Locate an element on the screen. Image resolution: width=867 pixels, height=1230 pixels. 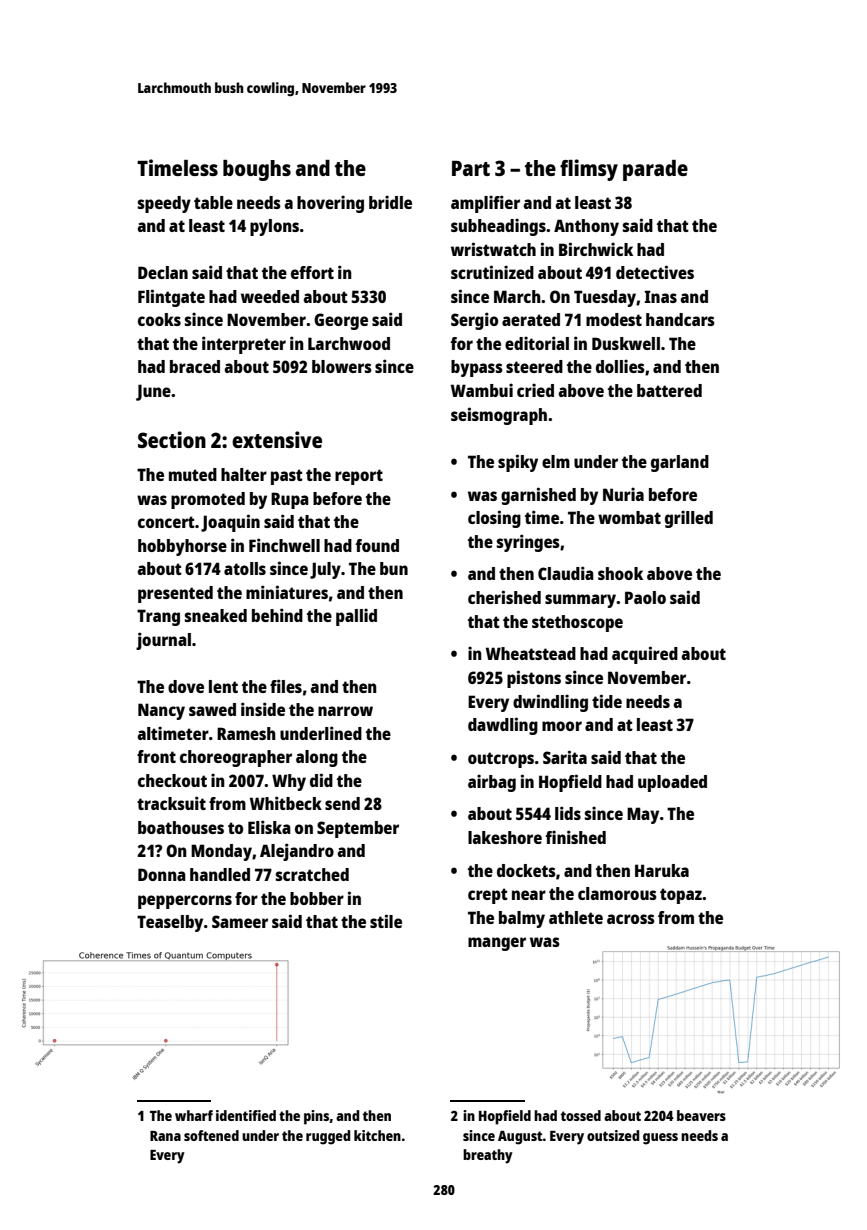
parade is located at coordinates (655, 170).
